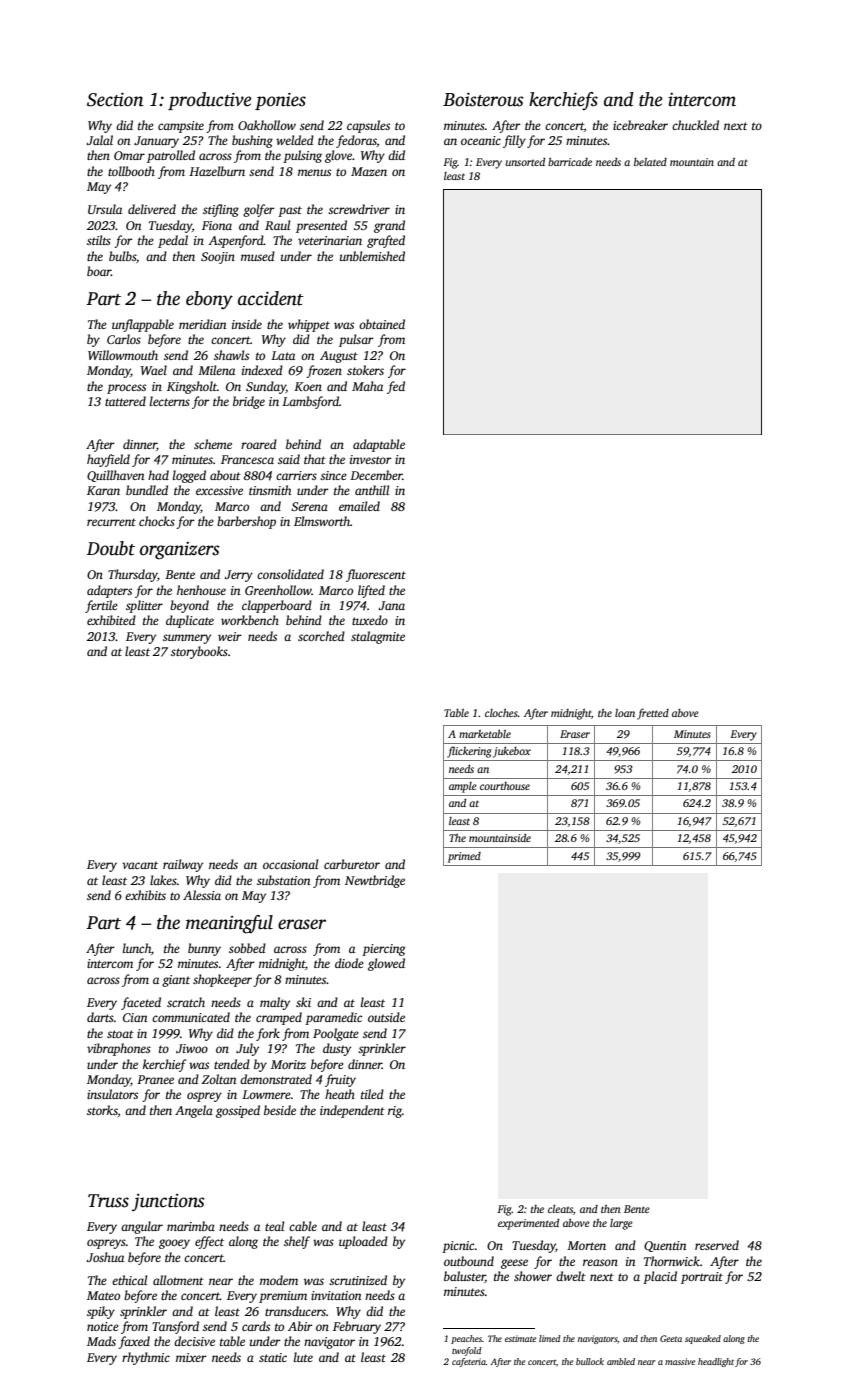 This image has height=1400, width=849. Describe the element at coordinates (357, 1327) in the image. I see `February` at that location.
